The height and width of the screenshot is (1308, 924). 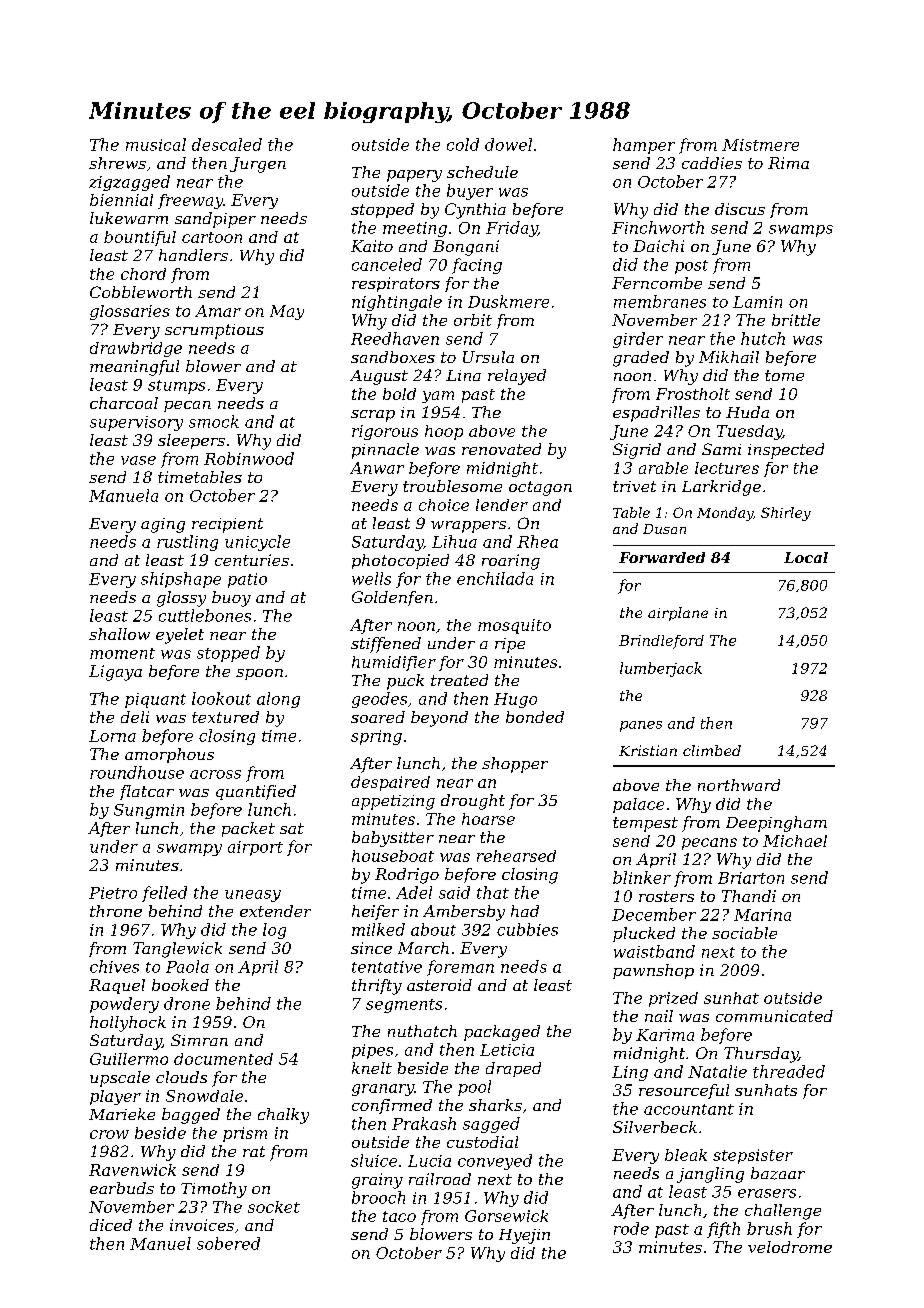 I want to click on papery, so click(x=414, y=176).
